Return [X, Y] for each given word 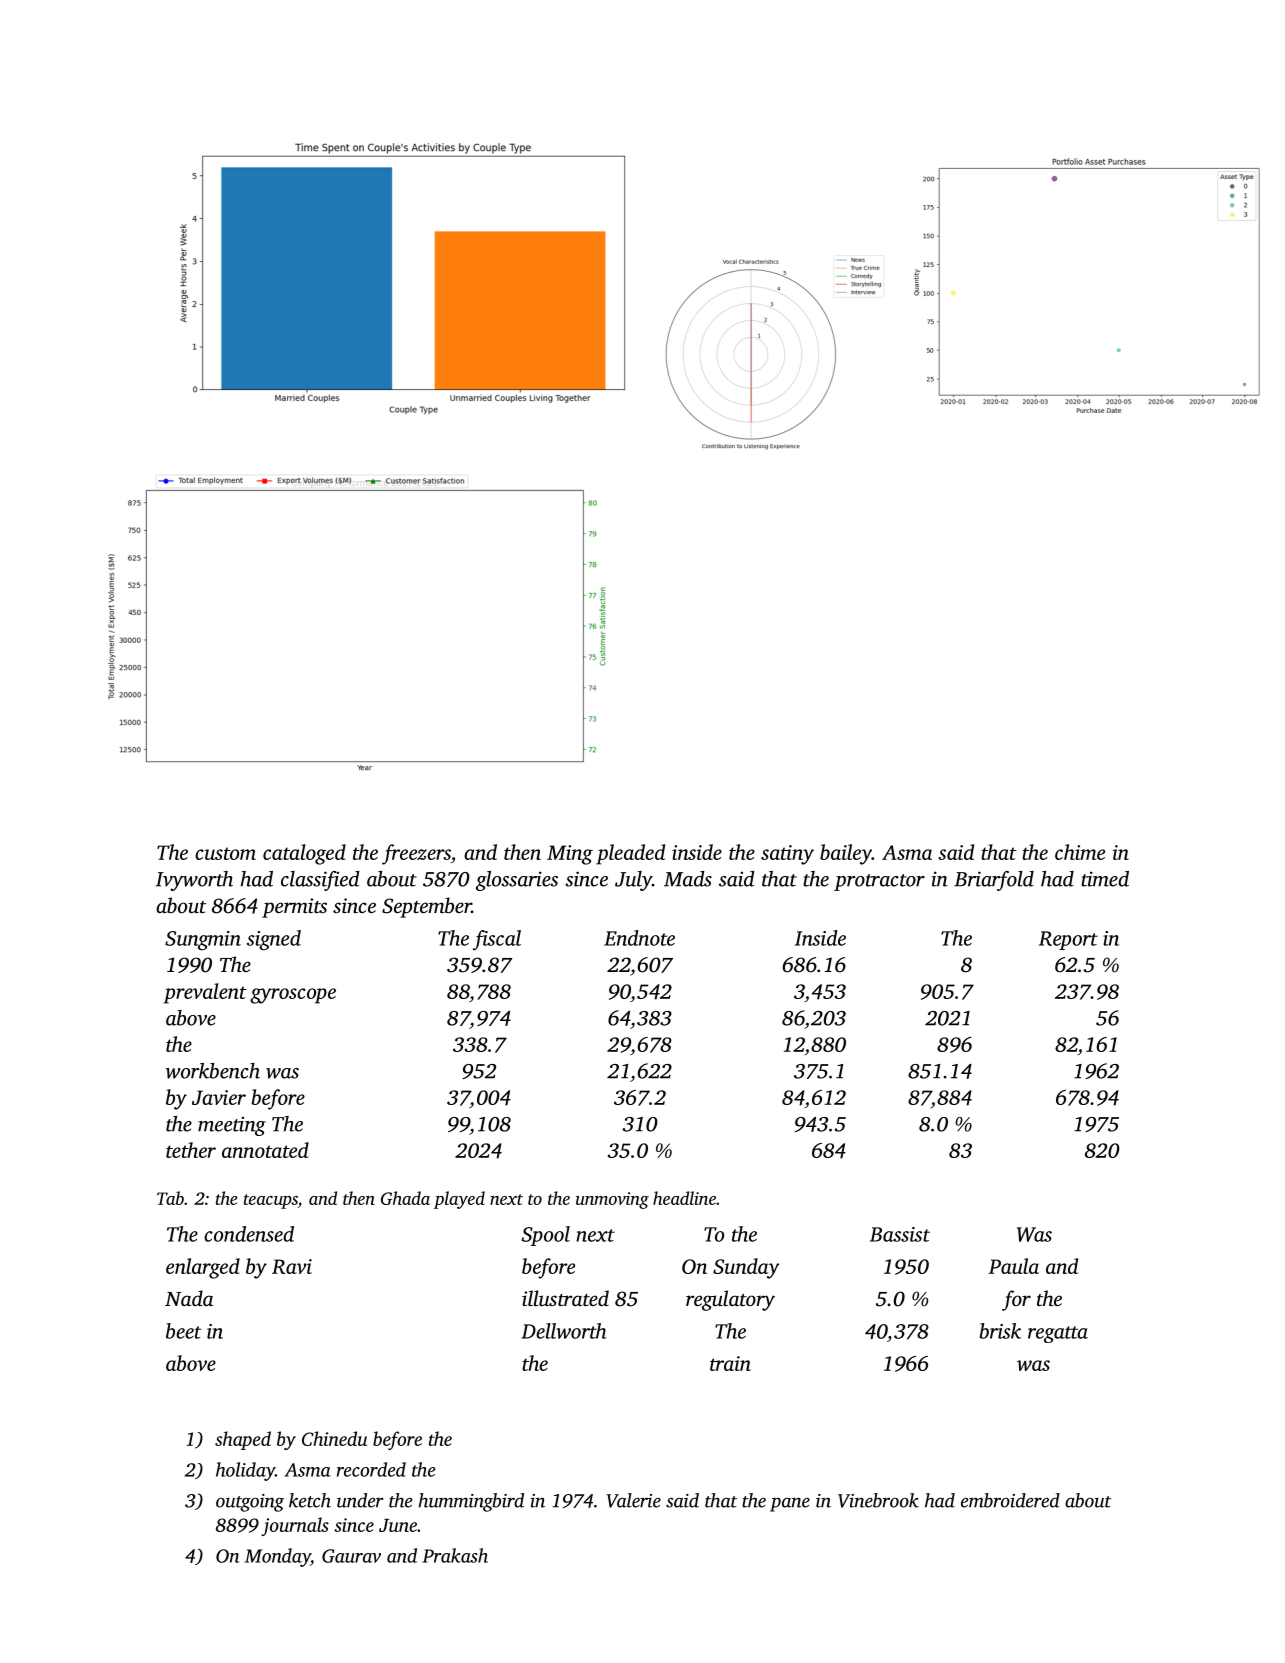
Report [1068, 940]
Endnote [639, 938]
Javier [219, 1097]
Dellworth [564, 1331]
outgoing [250, 1503]
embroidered [1010, 1500]
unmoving [612, 1200]
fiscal [497, 940]
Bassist [900, 1234]
